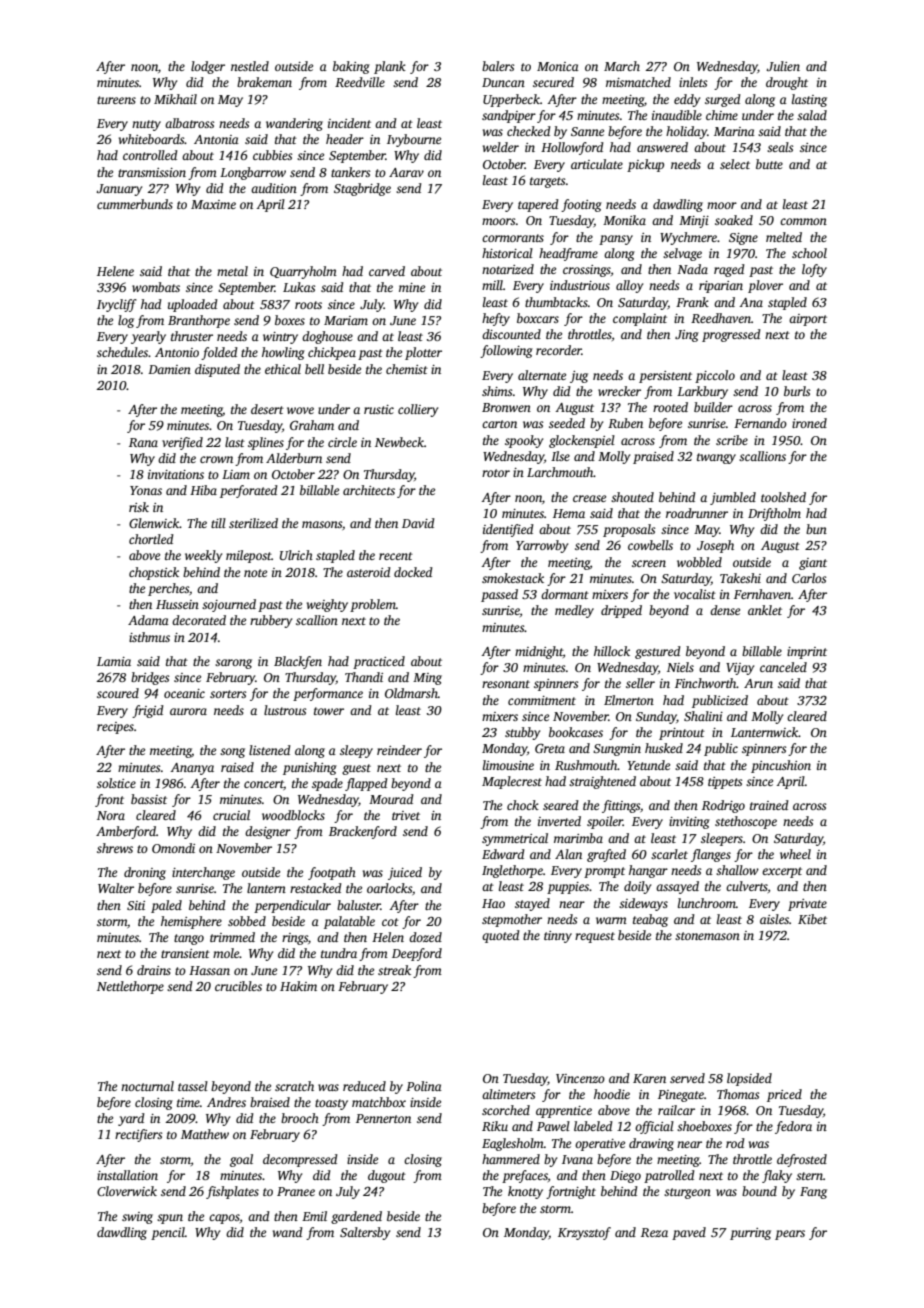  I want to click on Driftholm, so click(774, 514).
